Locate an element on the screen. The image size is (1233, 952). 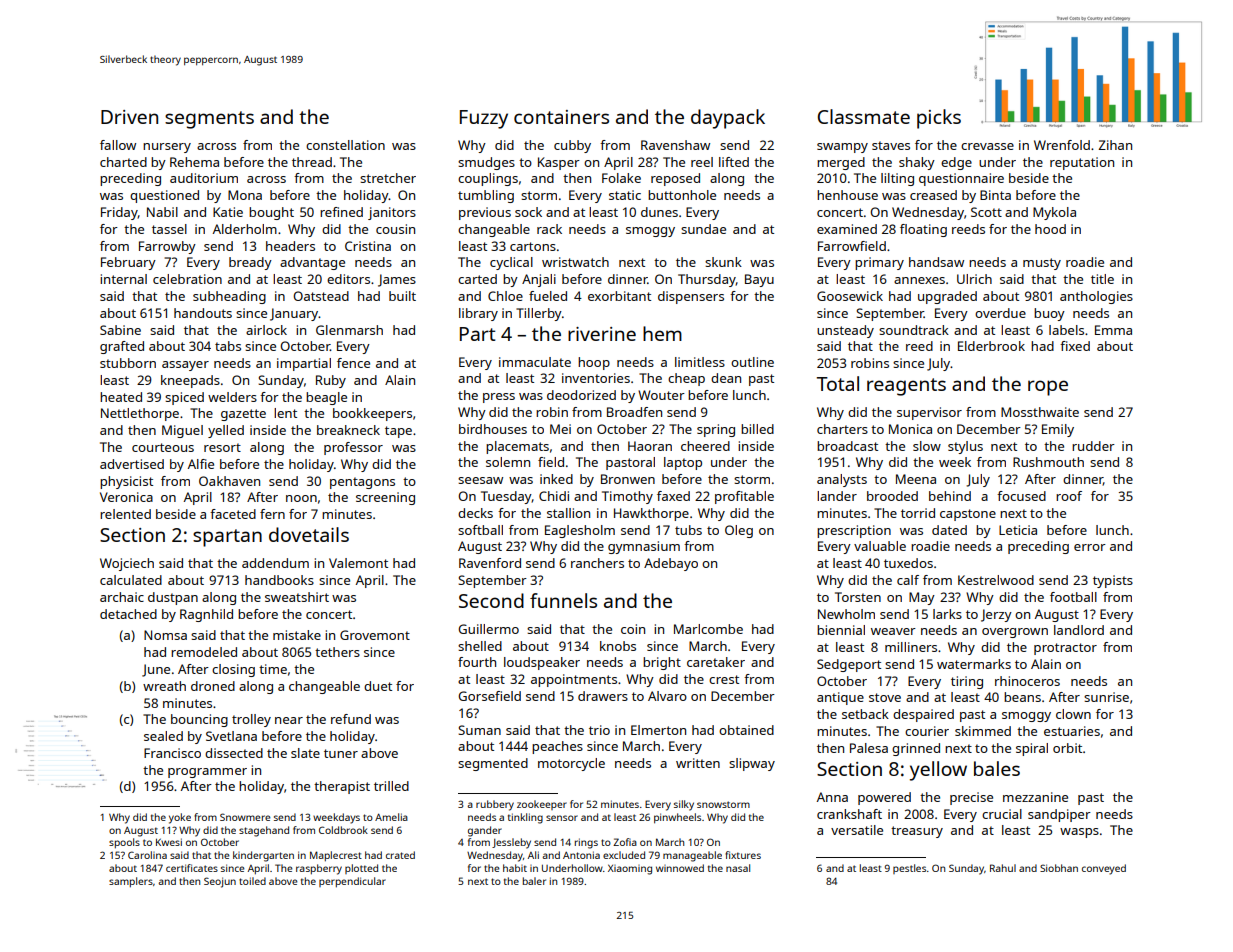
dunes is located at coordinates (659, 212).
